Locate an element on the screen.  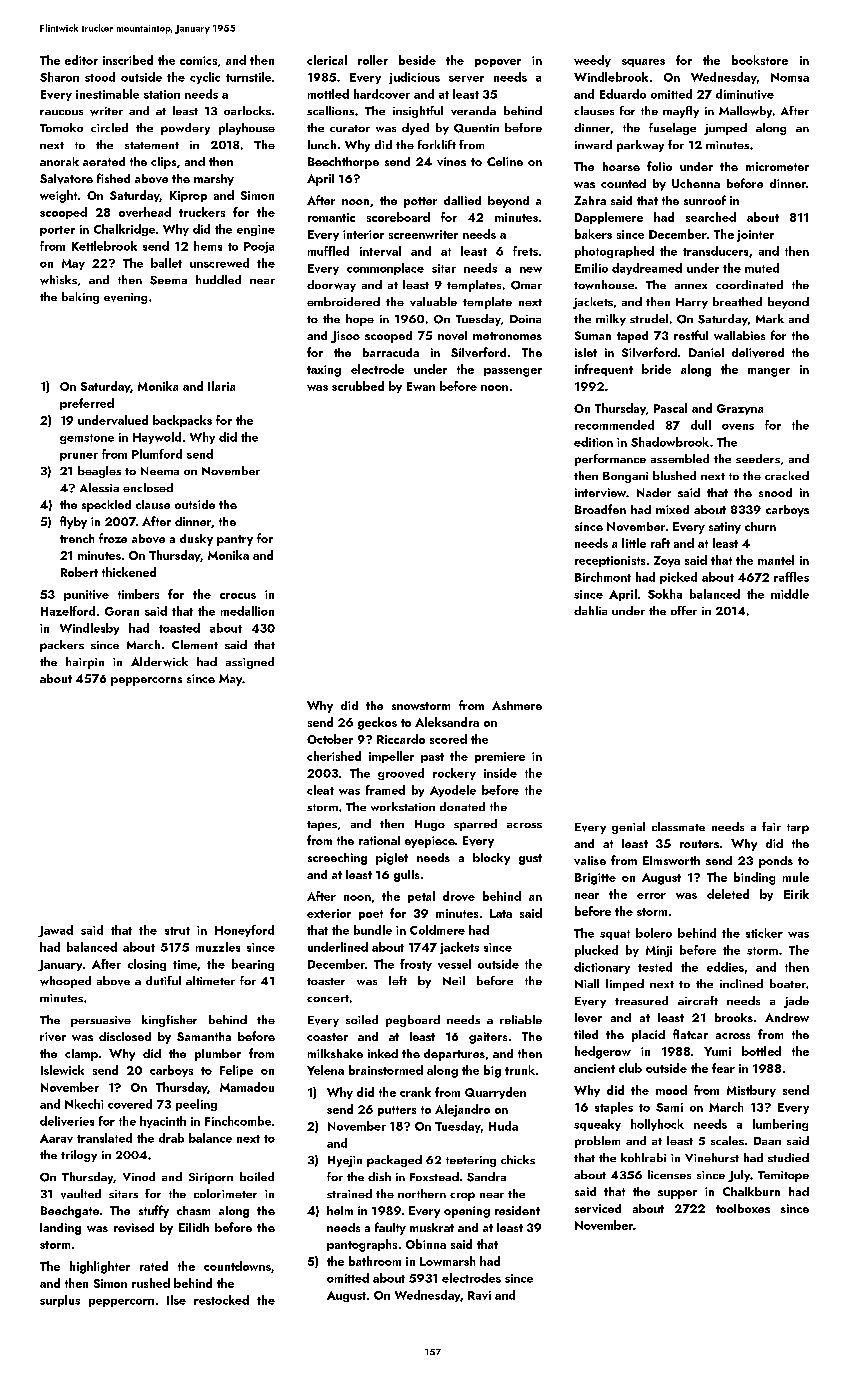
strut is located at coordinates (177, 931).
